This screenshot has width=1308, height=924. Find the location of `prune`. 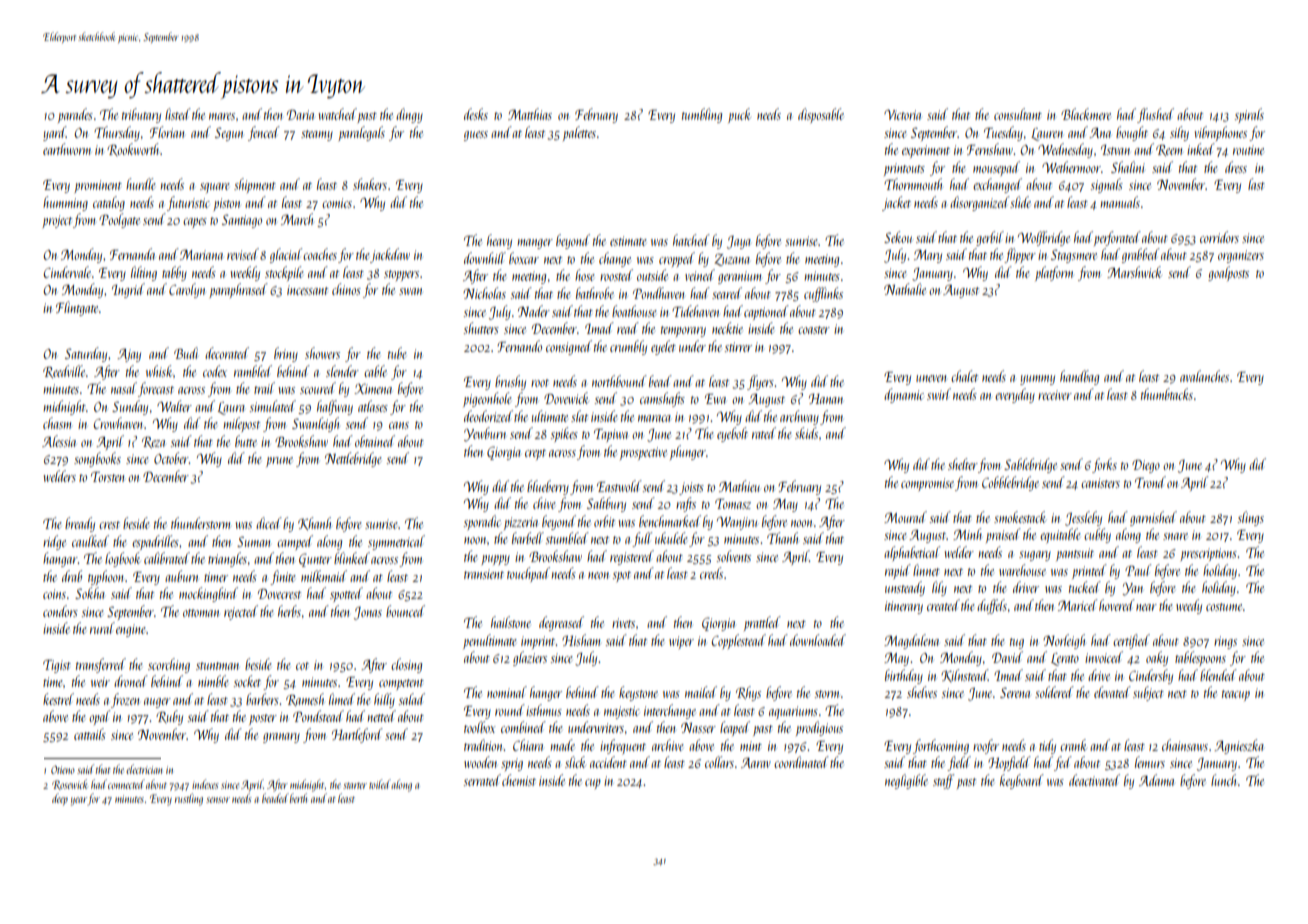

prune is located at coordinates (279, 462).
